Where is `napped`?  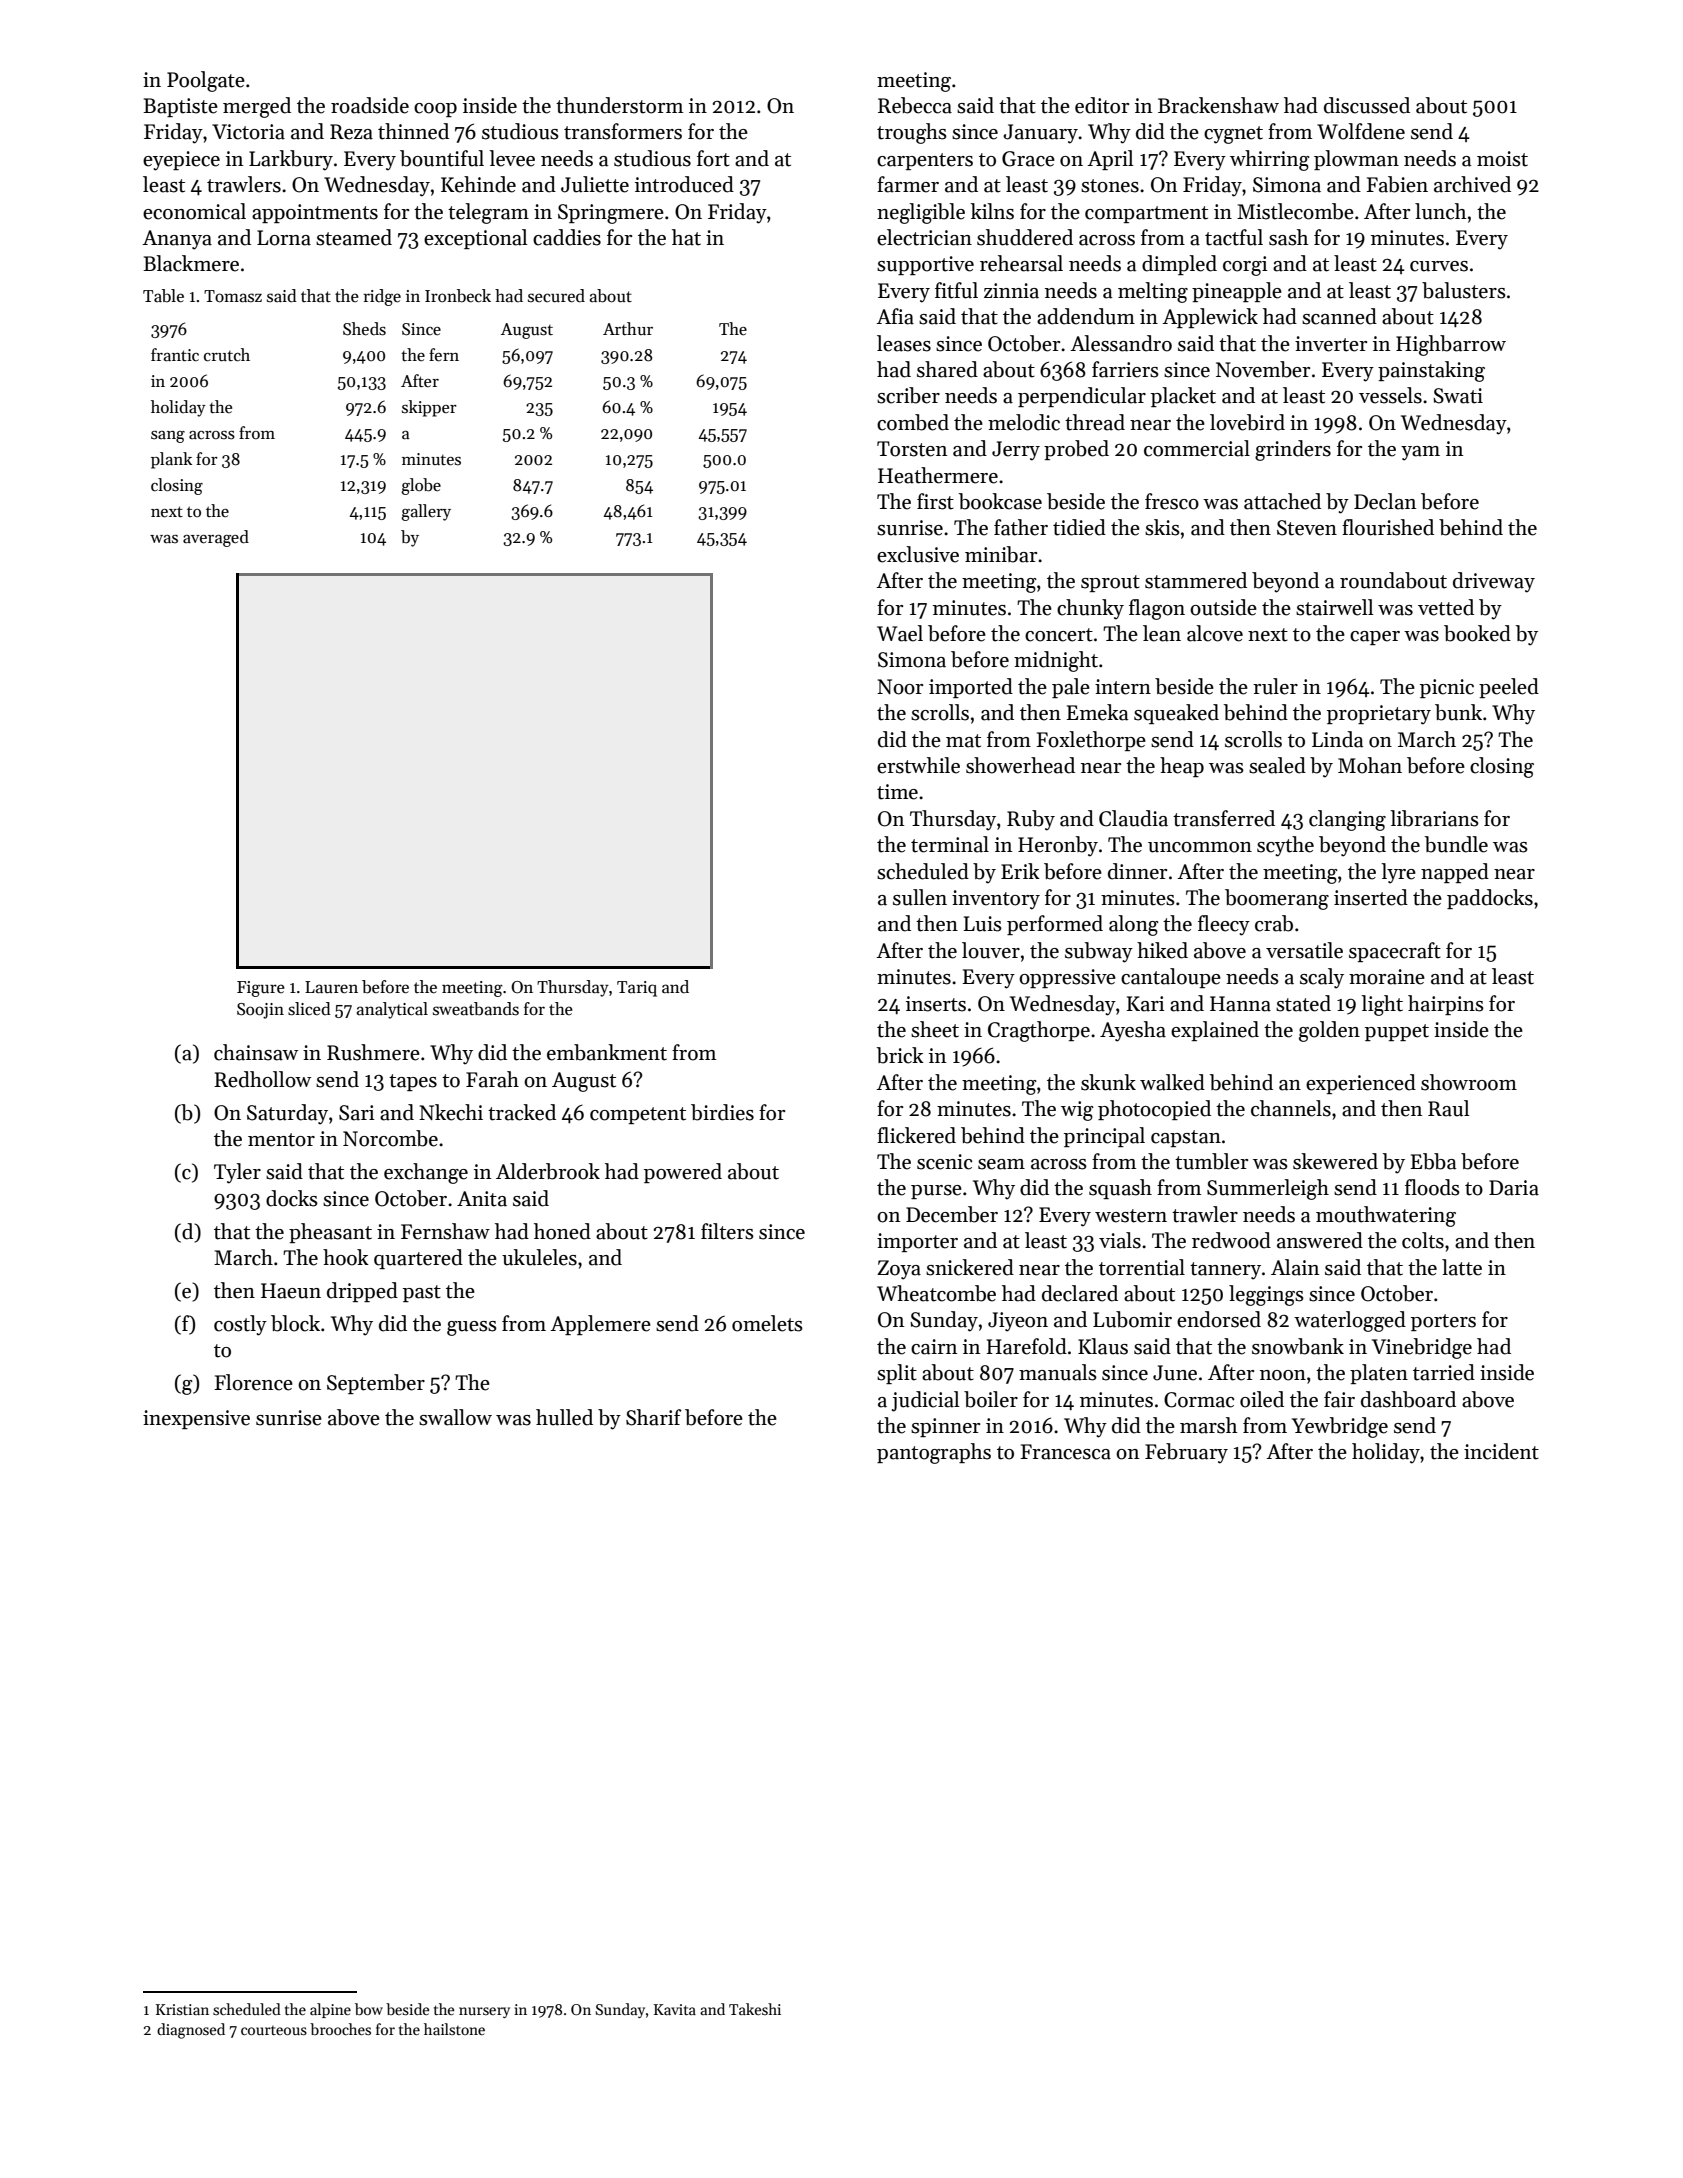
napped is located at coordinates (1455, 873).
